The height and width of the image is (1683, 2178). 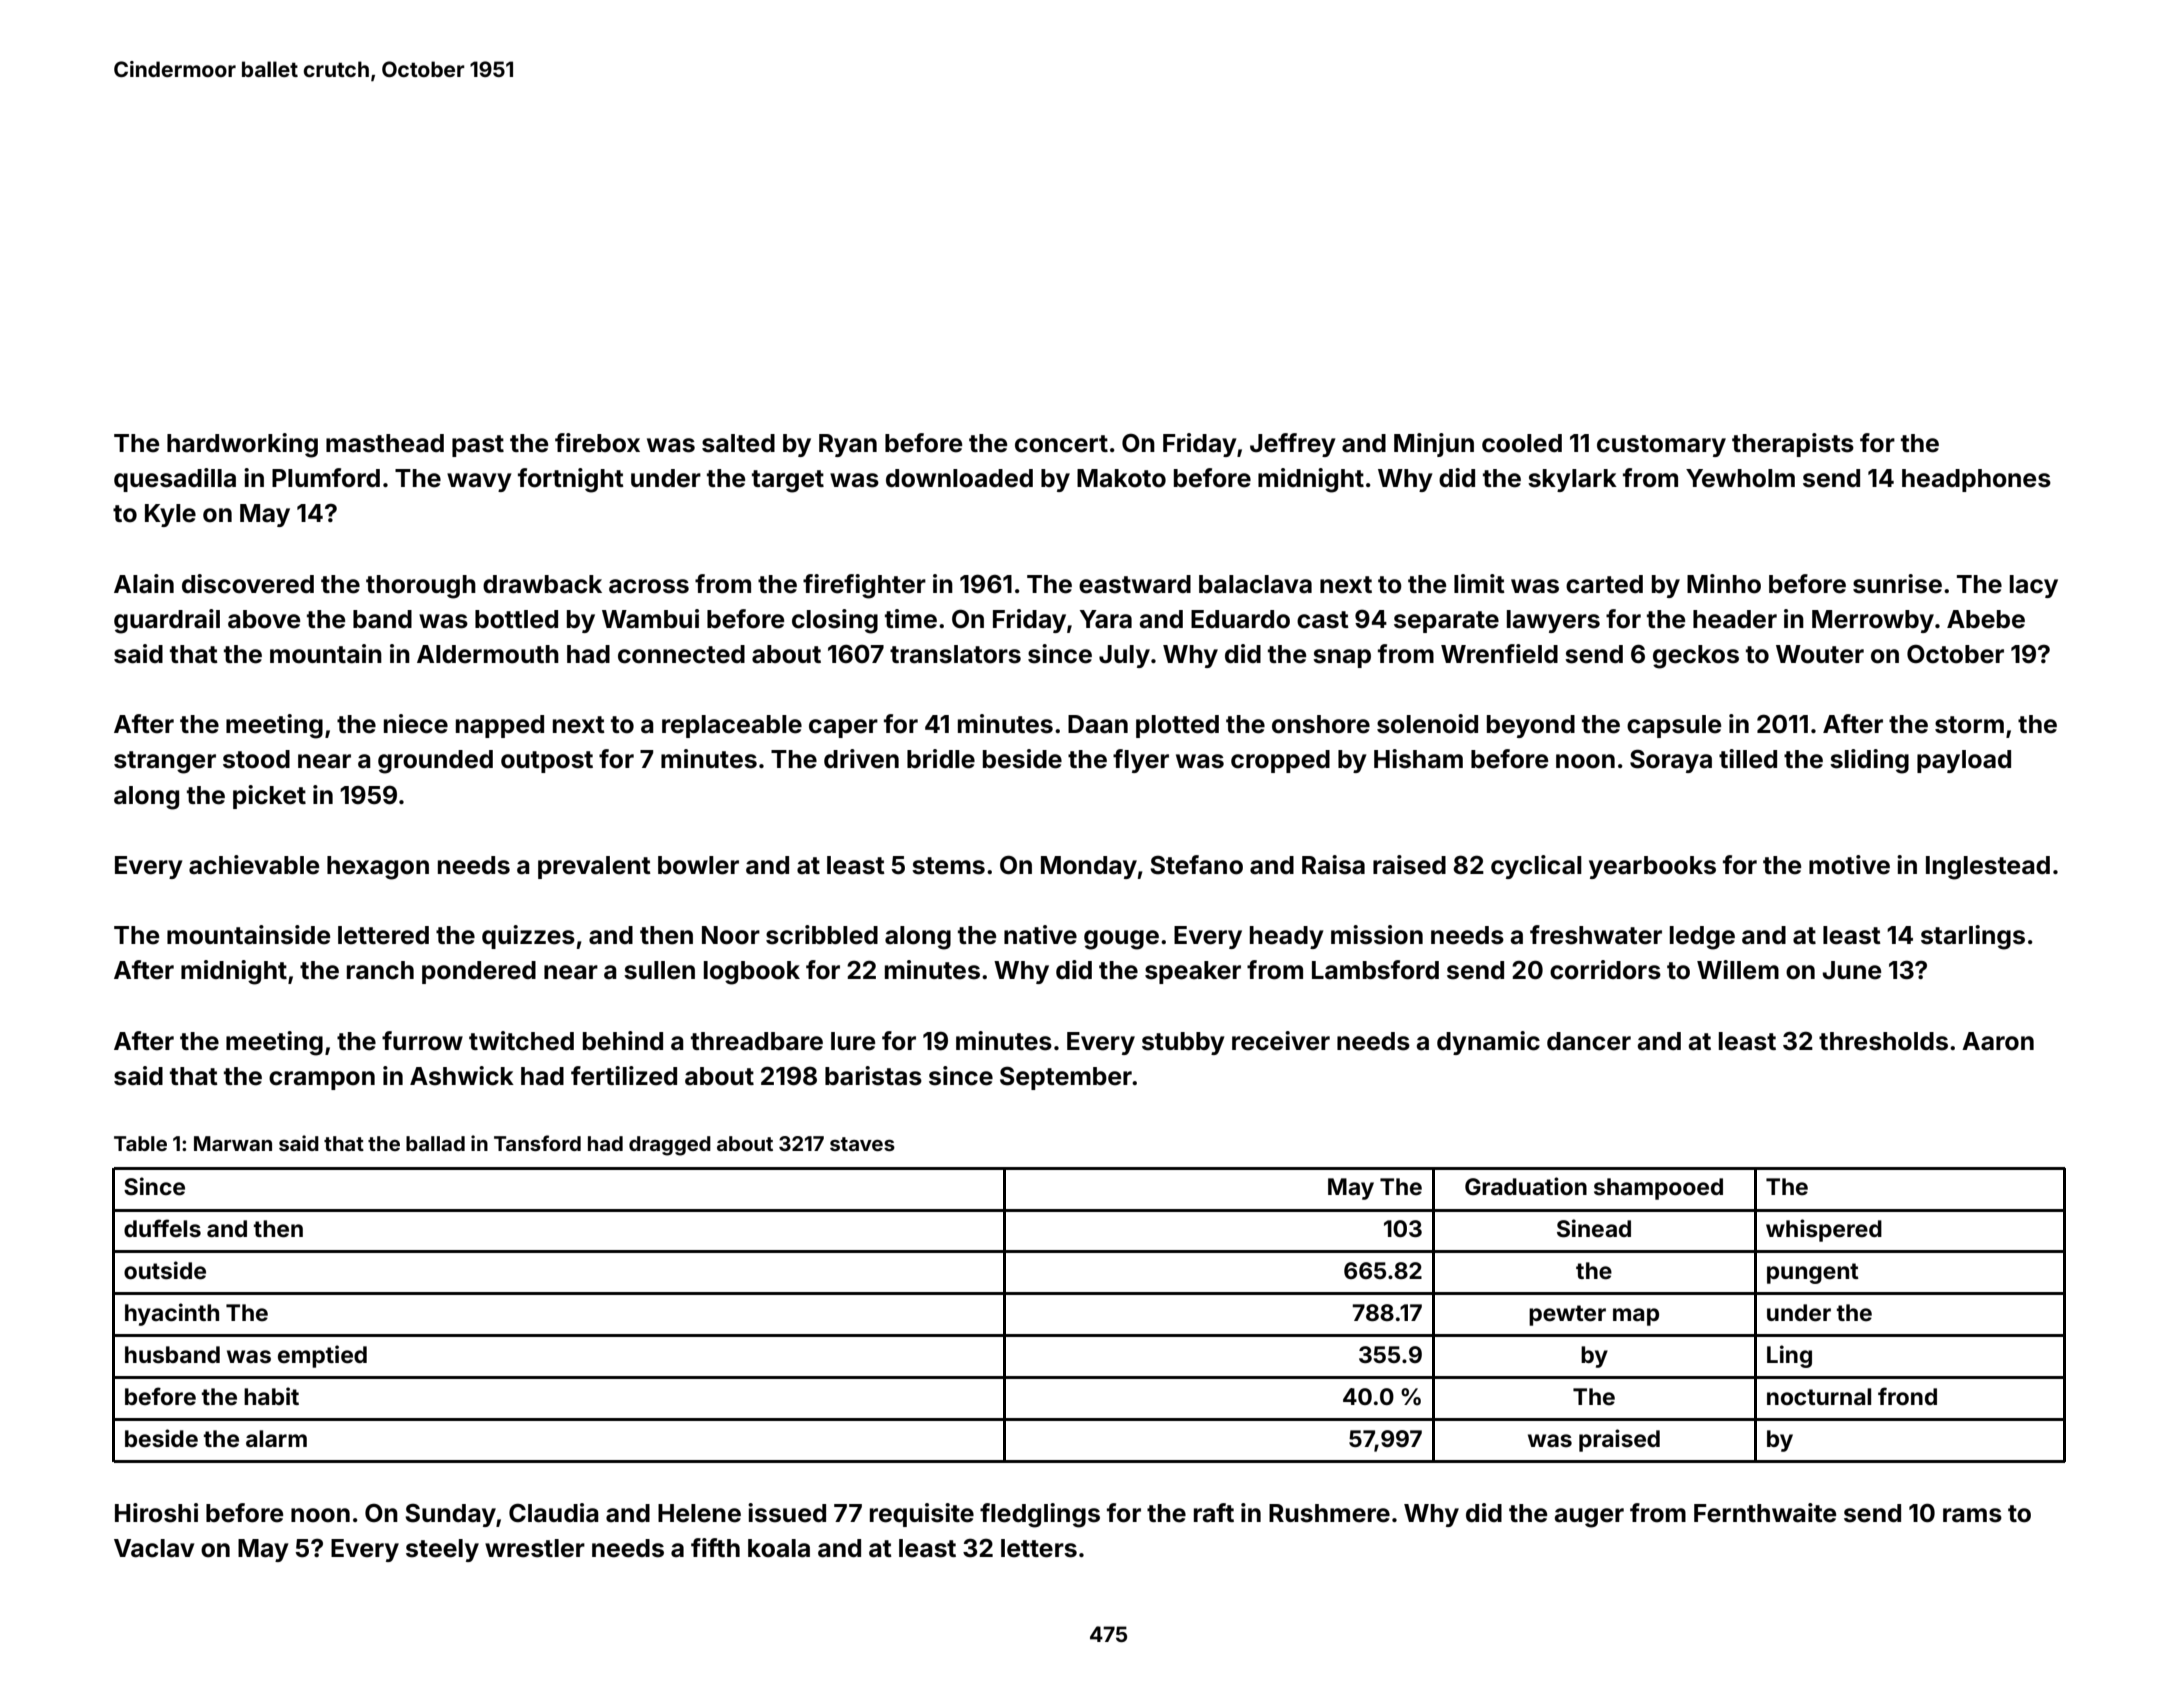 I want to click on Abebe, so click(x=1986, y=619).
